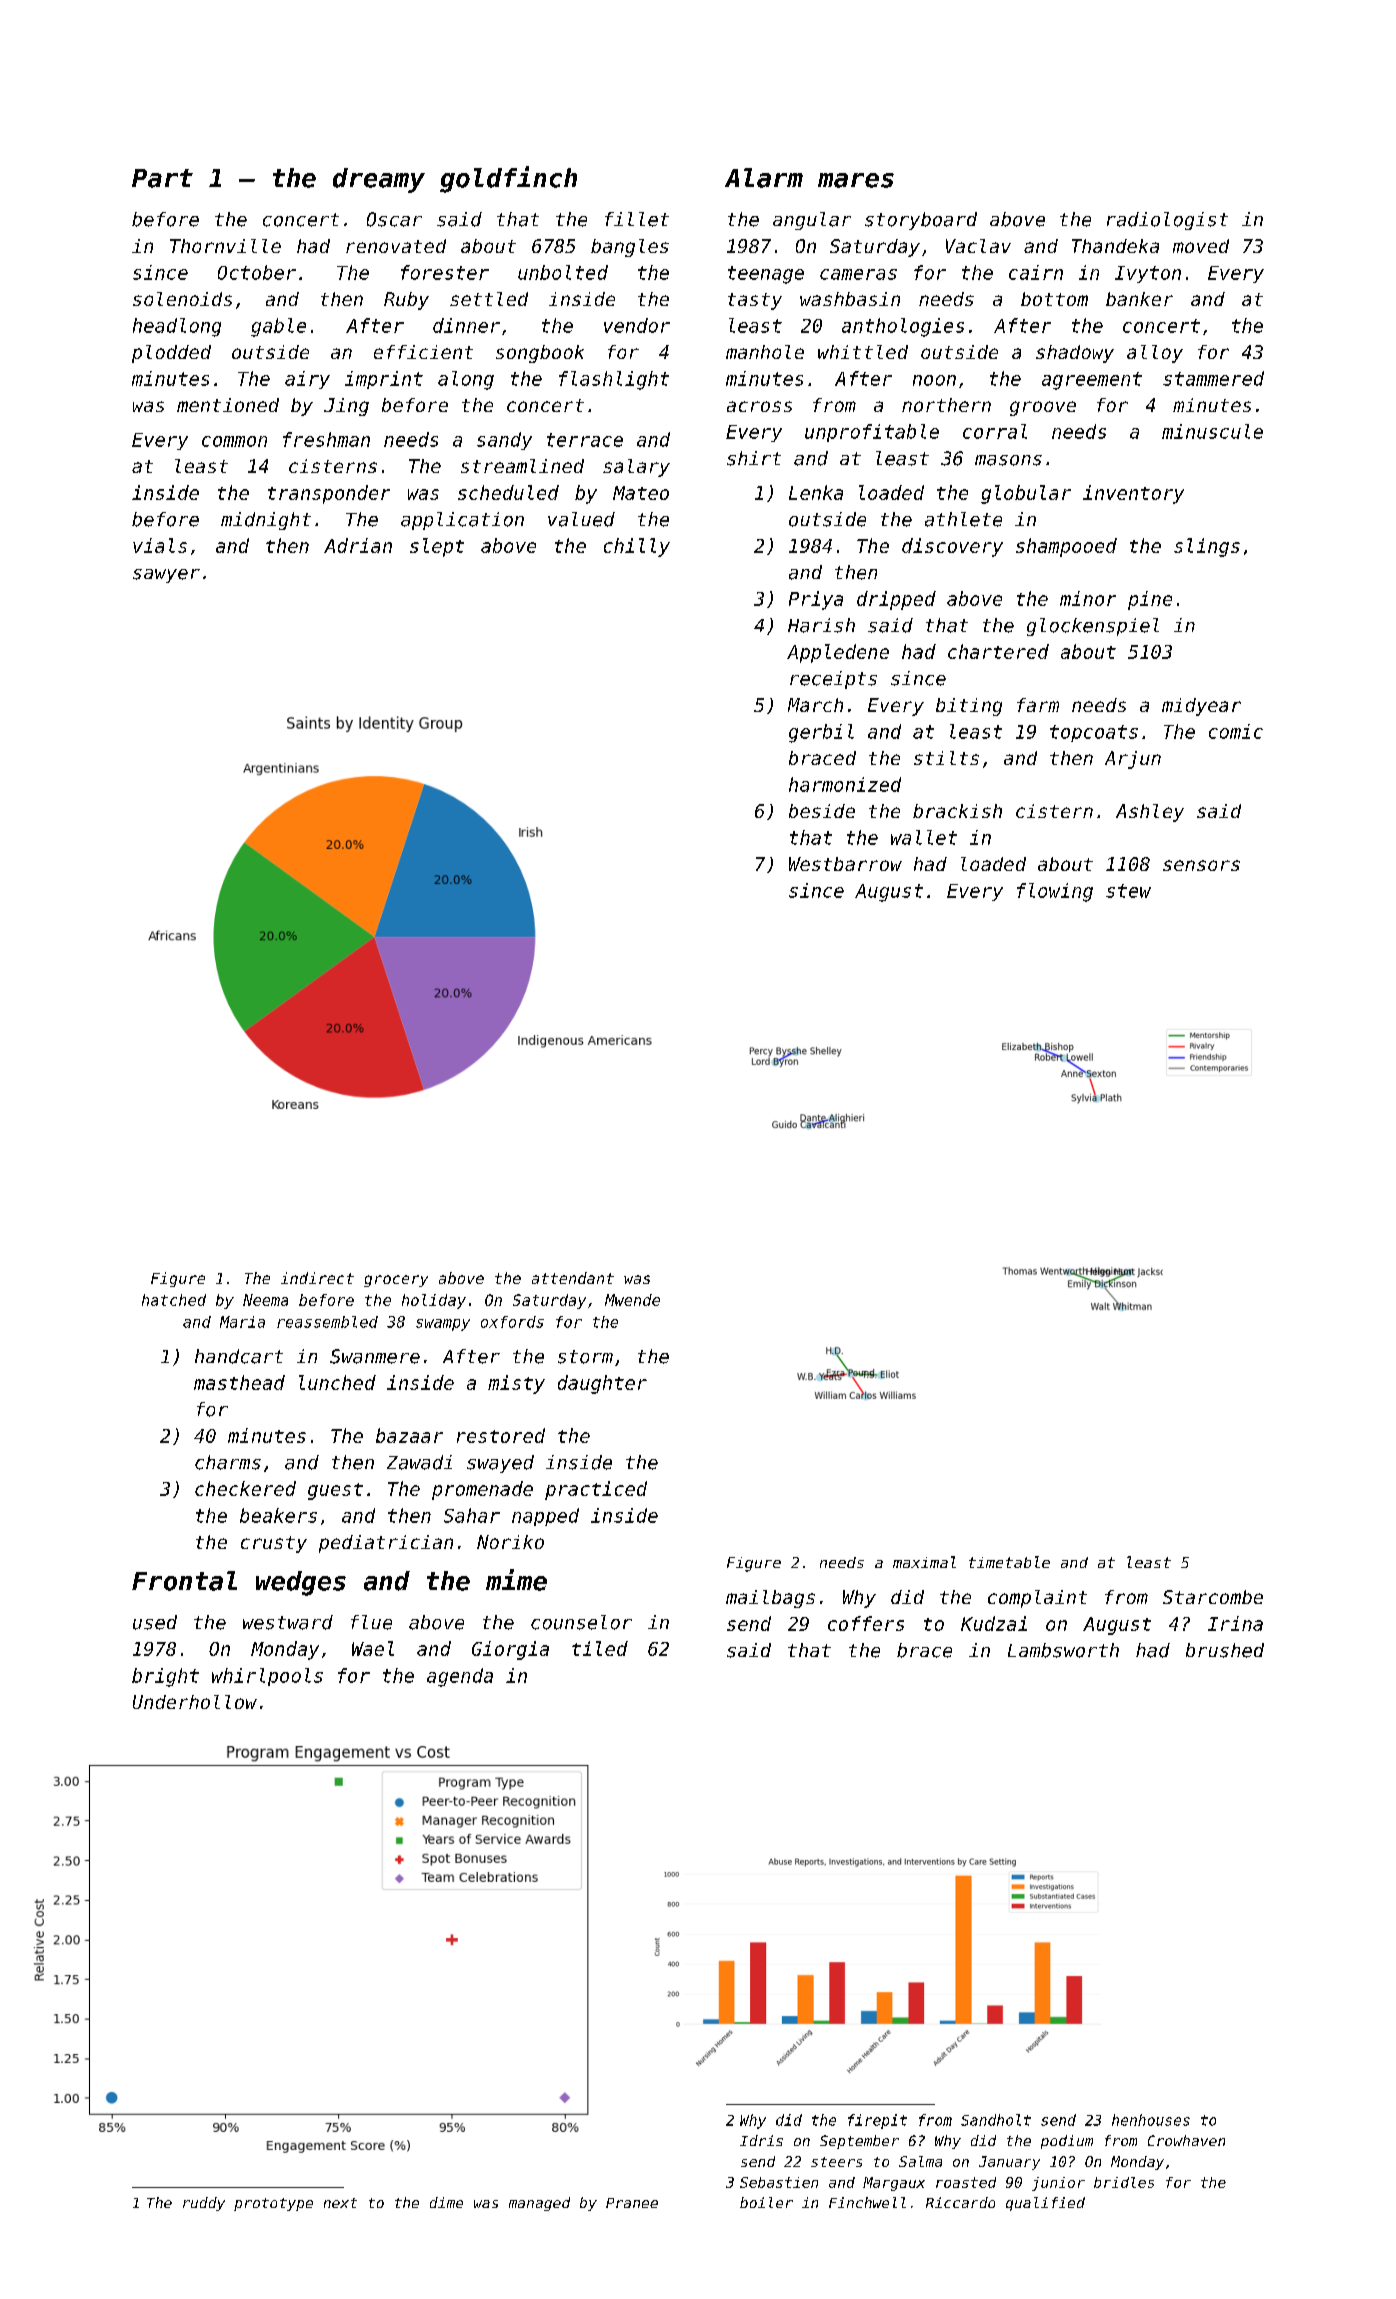 This screenshot has height=2299, width=1396. Describe the element at coordinates (508, 179) in the screenshot. I see `goldfinch` at that location.
